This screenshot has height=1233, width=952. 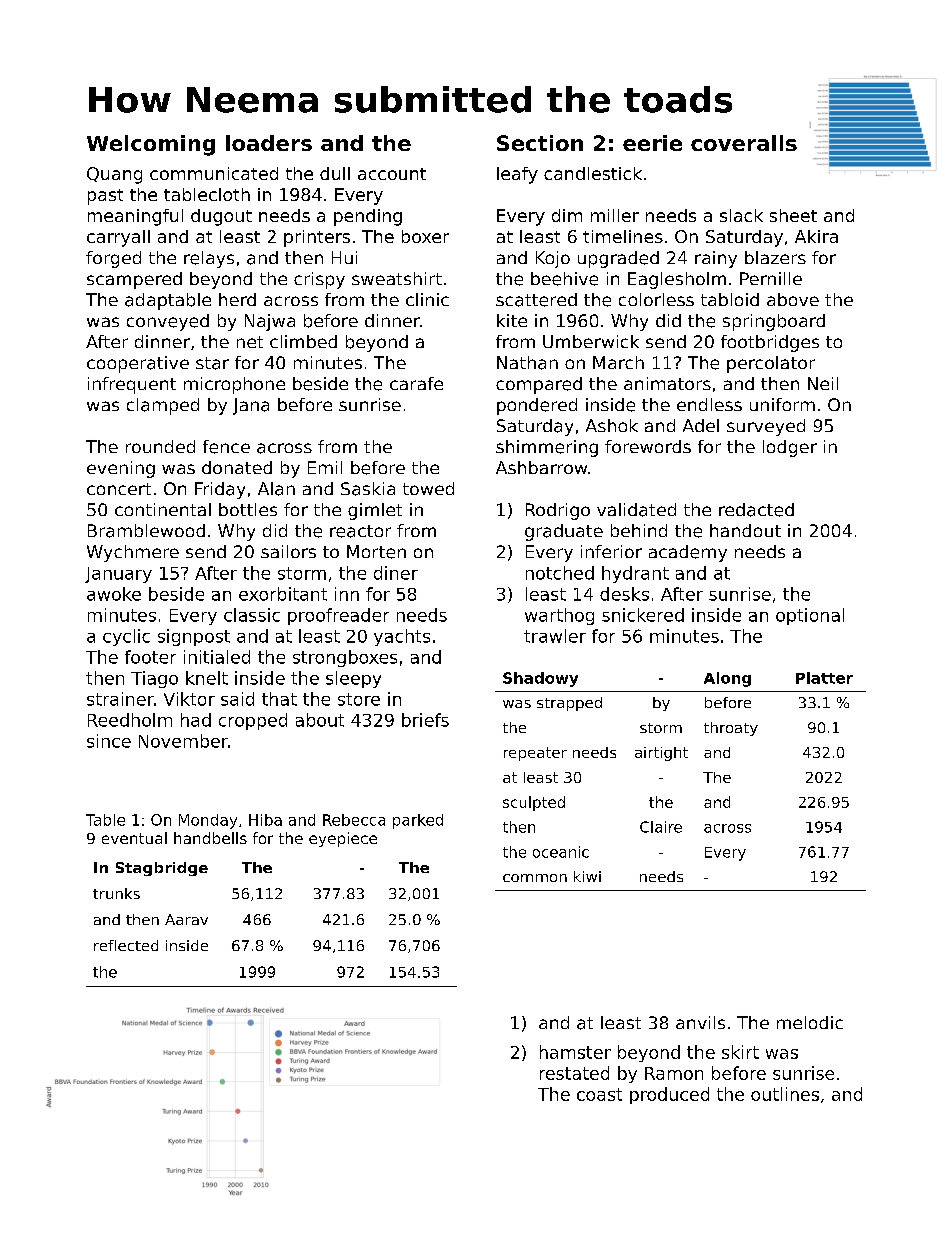 What do you see at coordinates (317, 238) in the screenshot?
I see `printers` at bounding box center [317, 238].
